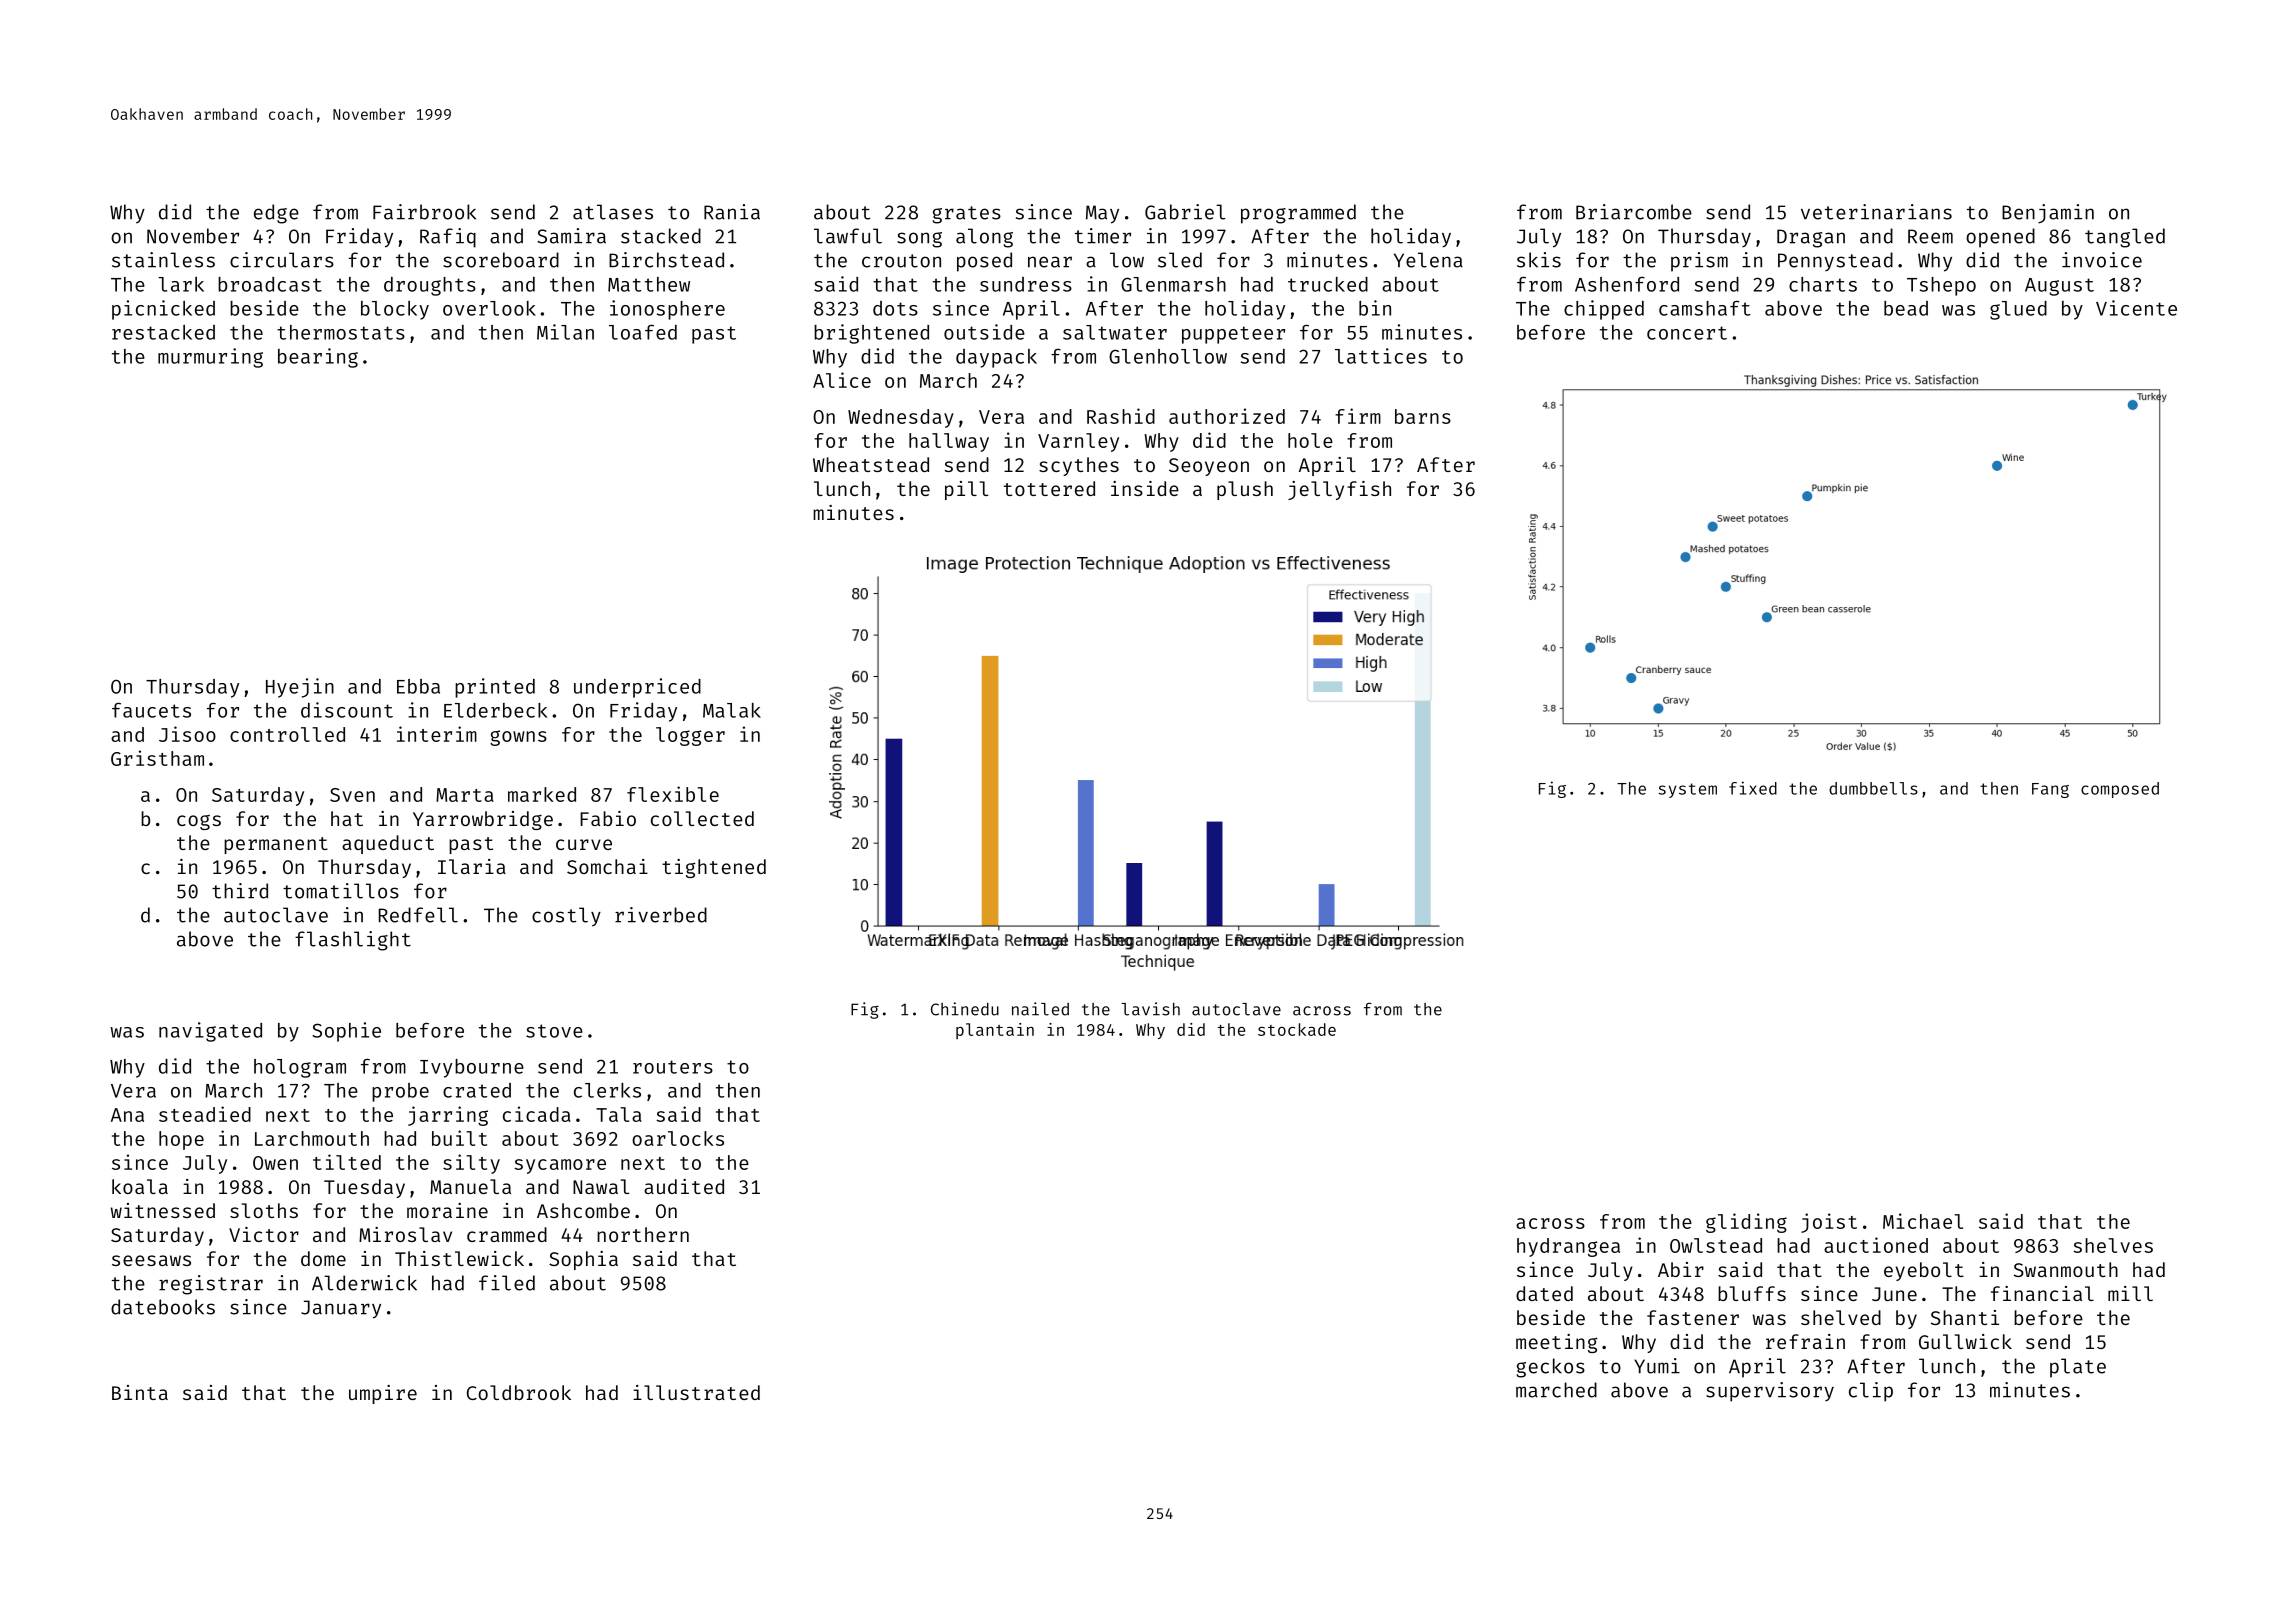  Describe the element at coordinates (448, 238) in the screenshot. I see `Rafiq` at that location.
